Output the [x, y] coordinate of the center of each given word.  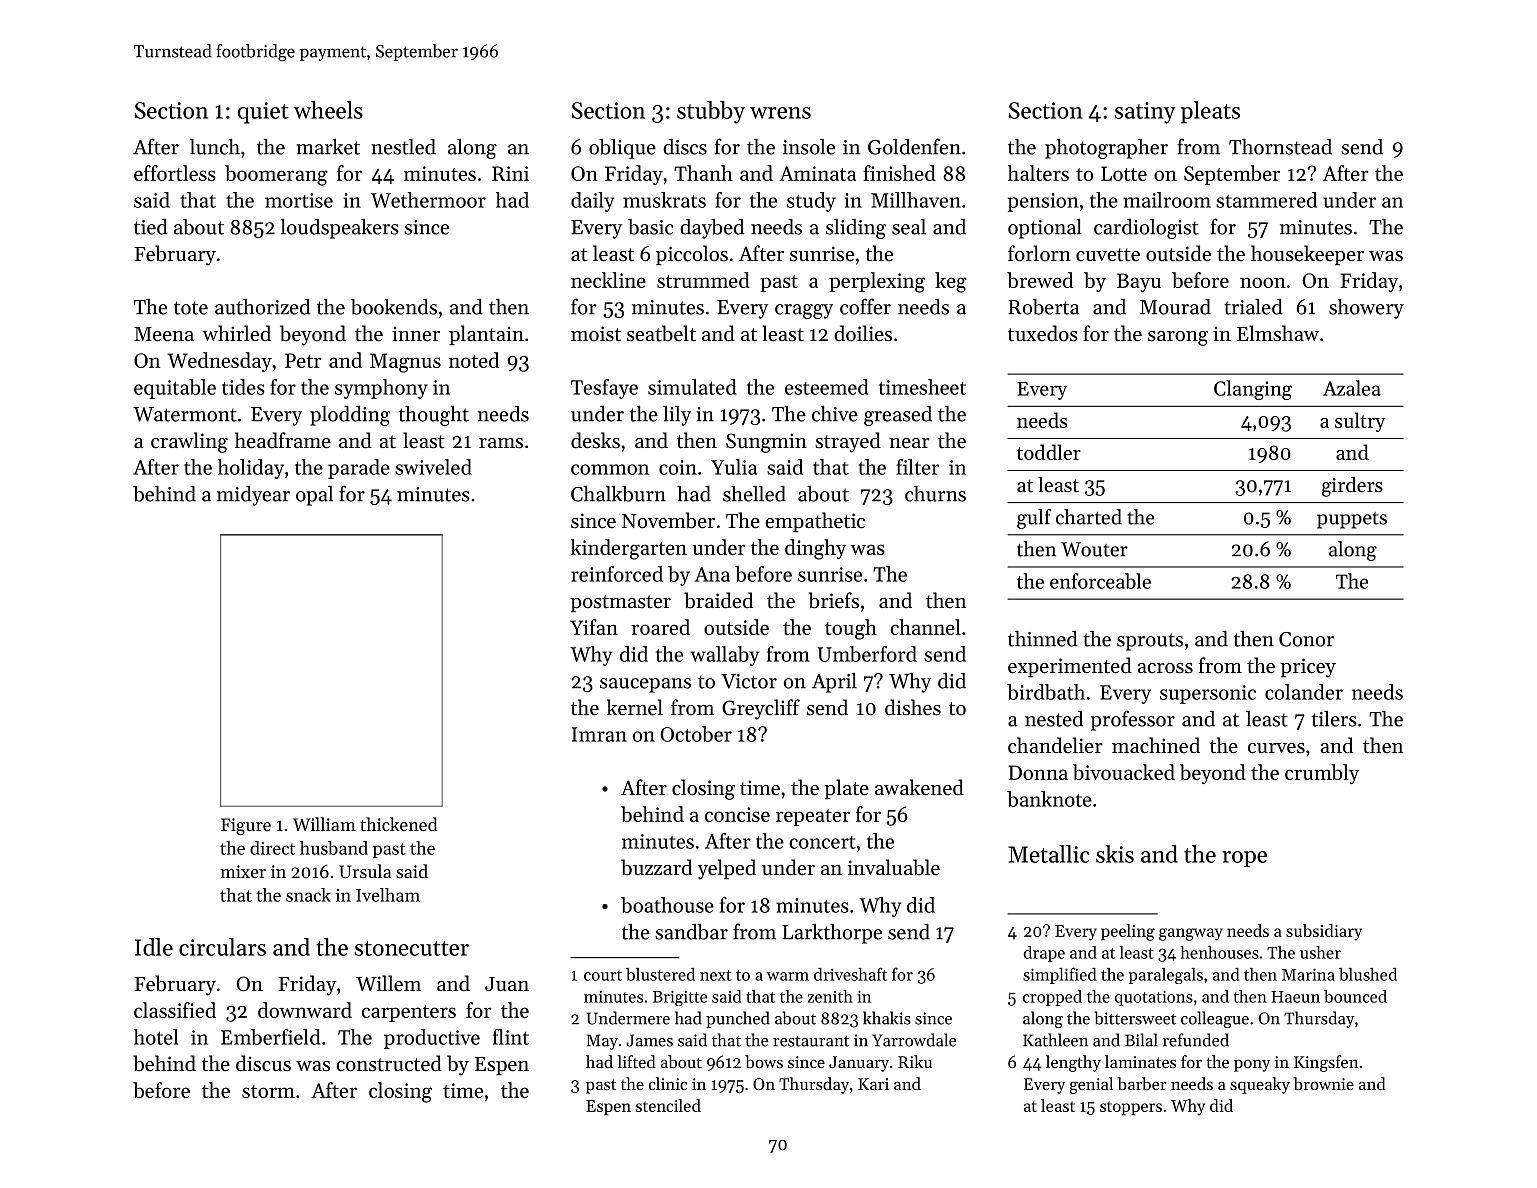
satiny [1145, 113]
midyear [253, 496]
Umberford [867, 654]
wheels [328, 110]
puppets [1352, 520]
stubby [711, 112]
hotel [156, 1037]
